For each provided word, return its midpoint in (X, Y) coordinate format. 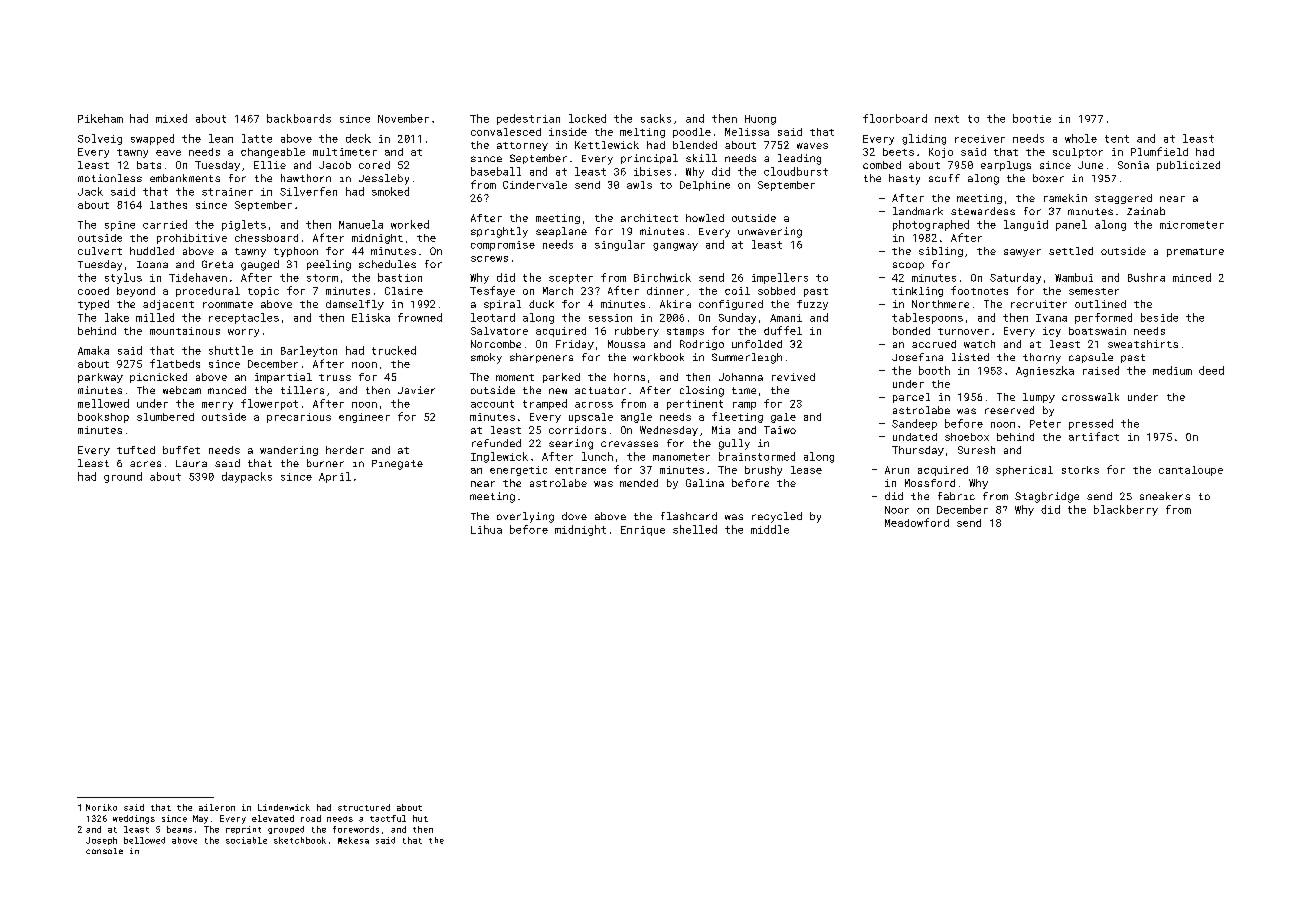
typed (93, 305)
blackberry (1126, 510)
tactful (388, 818)
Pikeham (100, 118)
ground (123, 477)
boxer (1048, 178)
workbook (658, 357)
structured (364, 807)
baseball (496, 171)
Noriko (101, 807)
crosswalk (1090, 397)
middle (770, 529)
